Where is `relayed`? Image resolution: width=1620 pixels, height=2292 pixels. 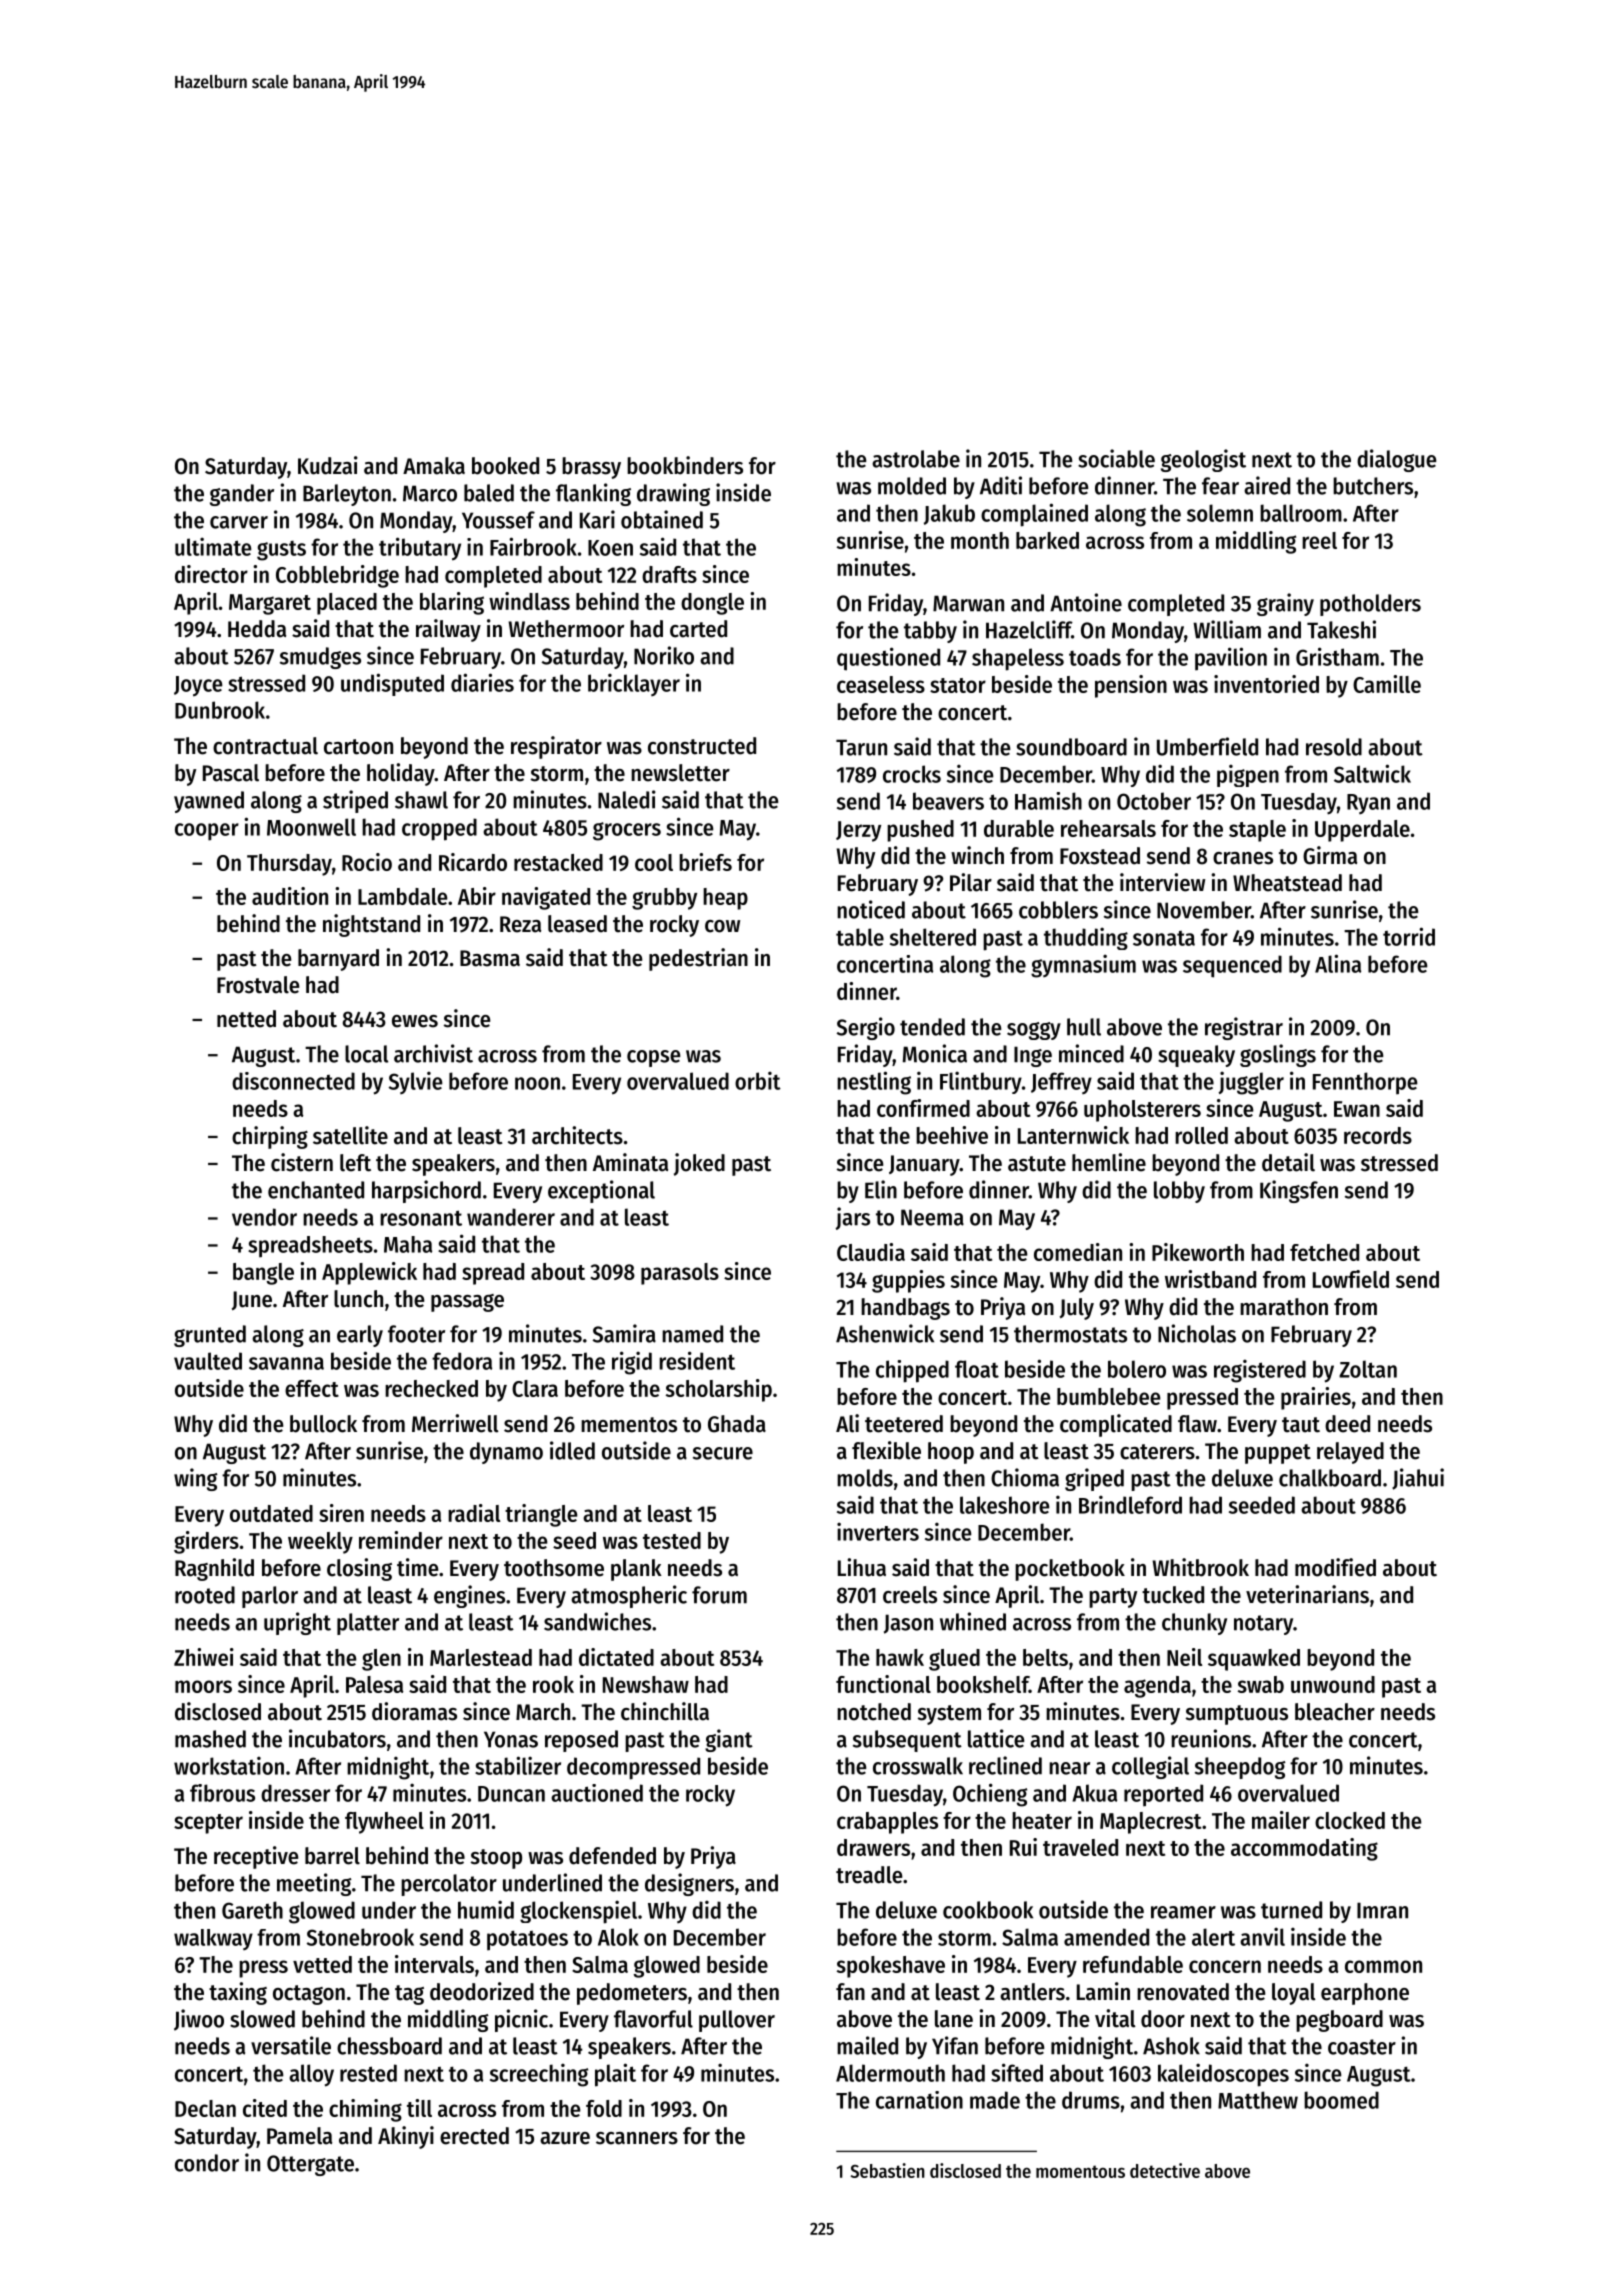 relayed is located at coordinates (1350, 1453).
